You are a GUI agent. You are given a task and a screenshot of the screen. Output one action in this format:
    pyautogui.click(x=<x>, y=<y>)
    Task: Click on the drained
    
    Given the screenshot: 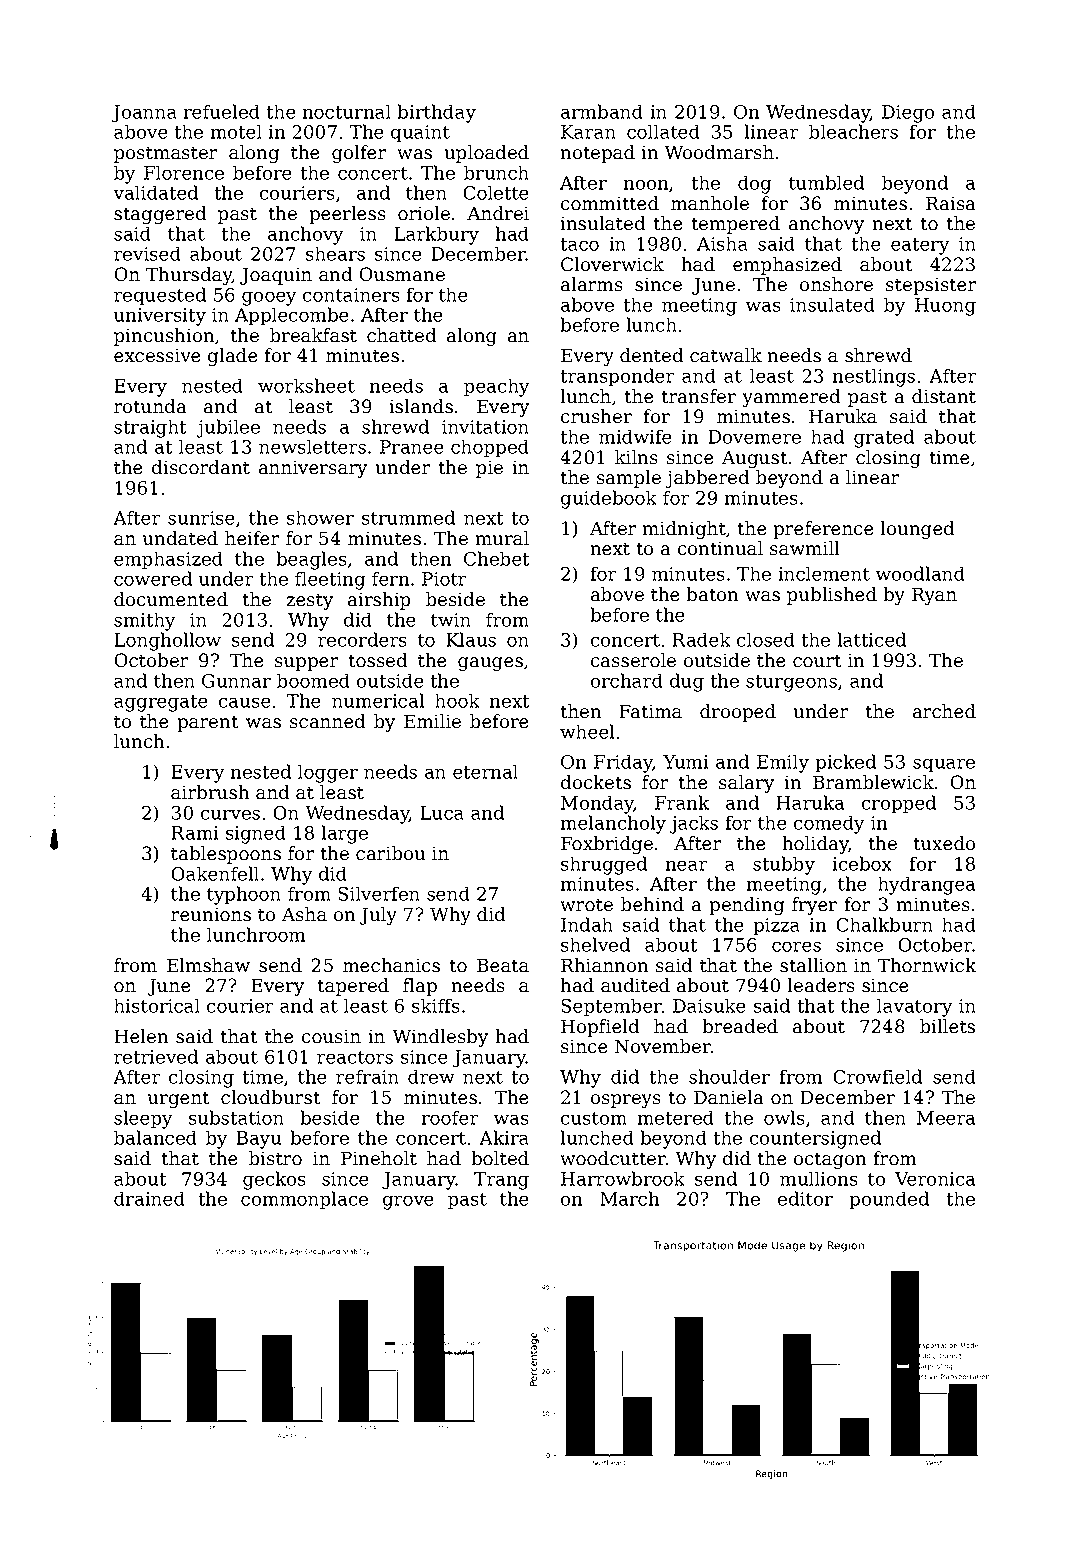 What is the action you would take?
    pyautogui.click(x=149, y=1198)
